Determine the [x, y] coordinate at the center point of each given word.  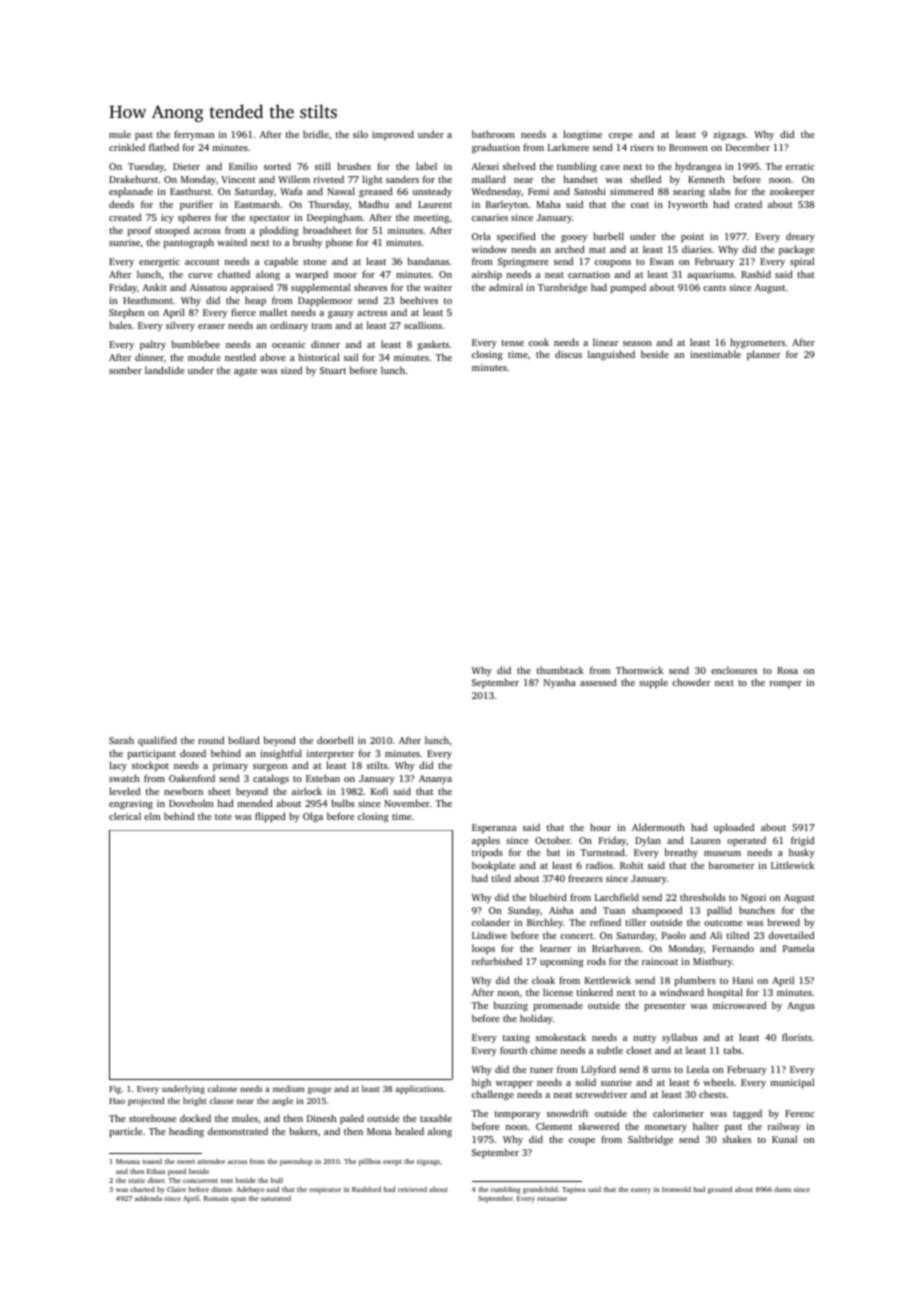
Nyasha [560, 683]
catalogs [271, 779]
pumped [628, 288]
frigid [802, 841]
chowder [691, 682]
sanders [402, 179]
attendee [211, 1161]
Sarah [121, 740]
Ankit [155, 287]
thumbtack [560, 670]
